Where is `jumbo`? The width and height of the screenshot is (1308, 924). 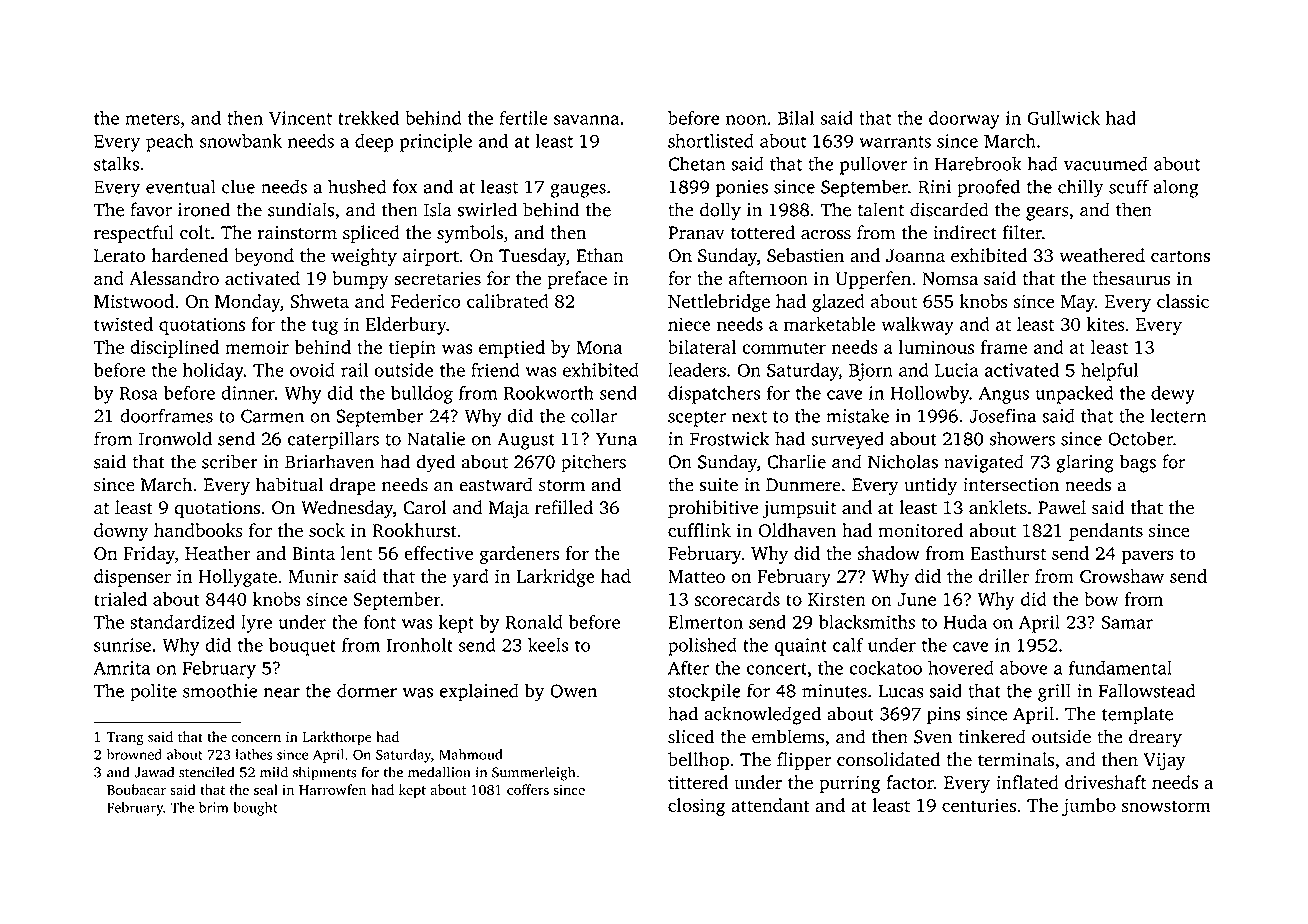
jumbo is located at coordinates (1089, 807).
